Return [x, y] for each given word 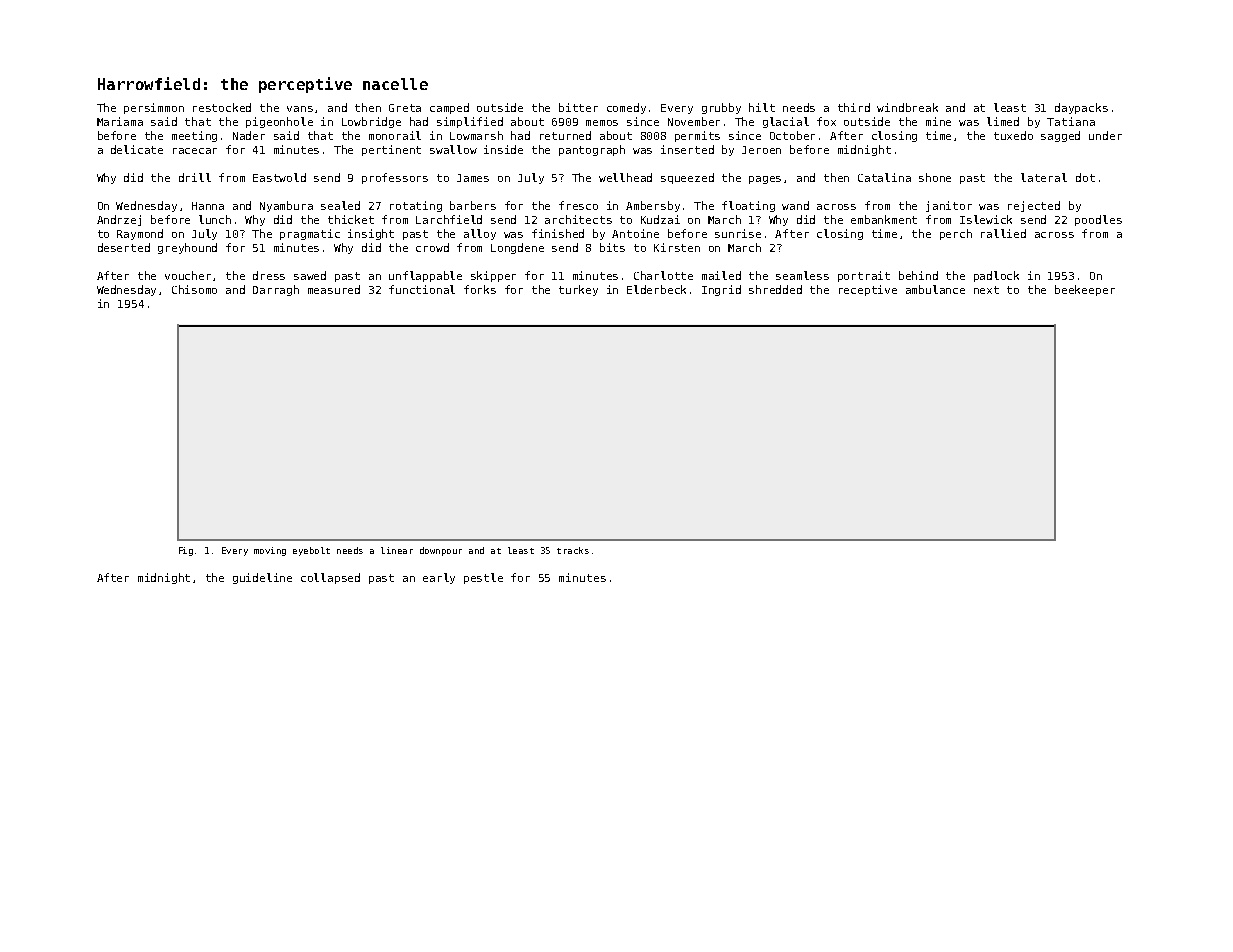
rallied [1003, 233]
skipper [493, 276]
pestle [483, 578]
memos [602, 123]
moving [270, 551]
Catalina [884, 177]
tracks [573, 550]
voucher [188, 275]
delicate [137, 149]
